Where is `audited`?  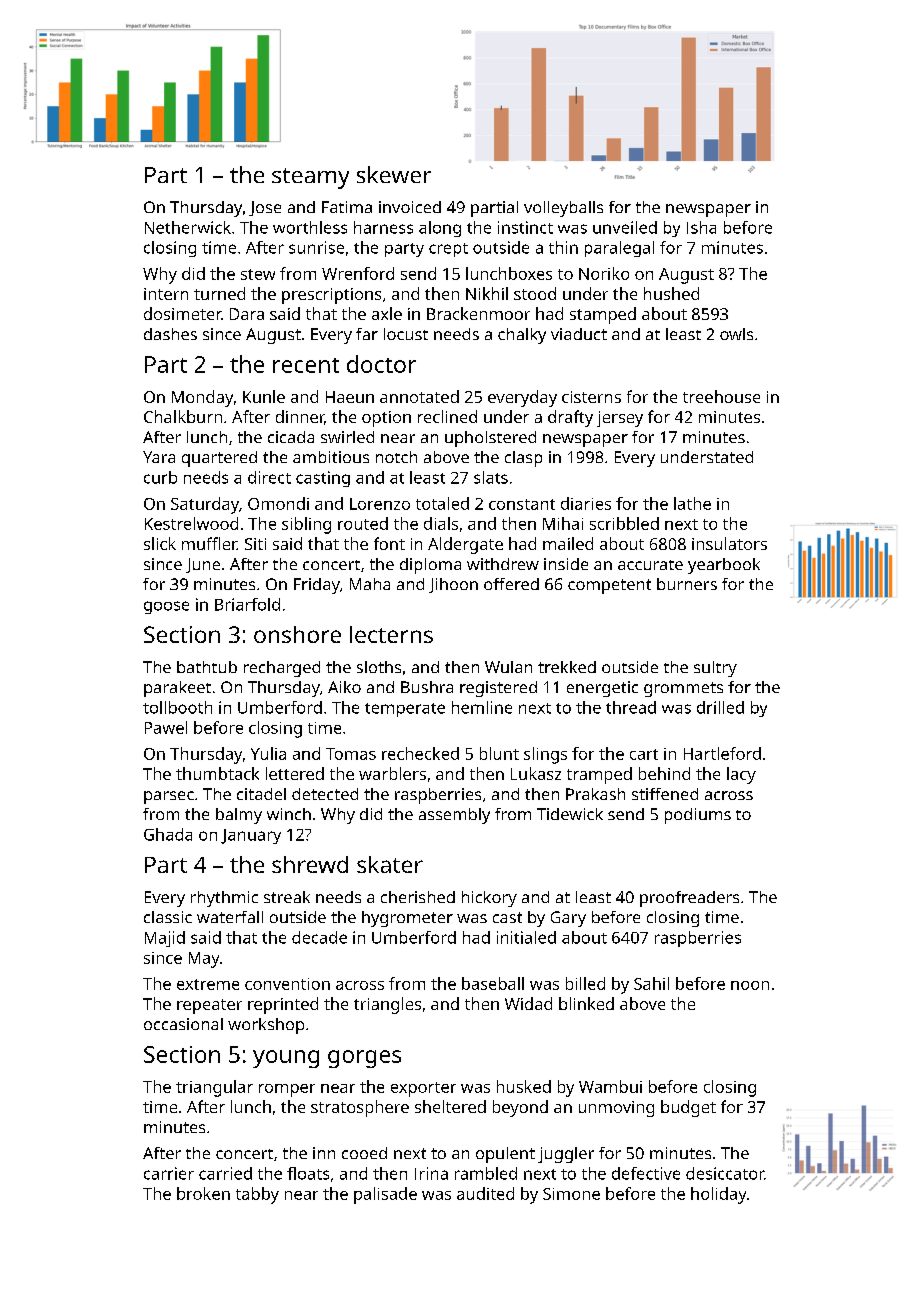 audited is located at coordinates (485, 1193).
